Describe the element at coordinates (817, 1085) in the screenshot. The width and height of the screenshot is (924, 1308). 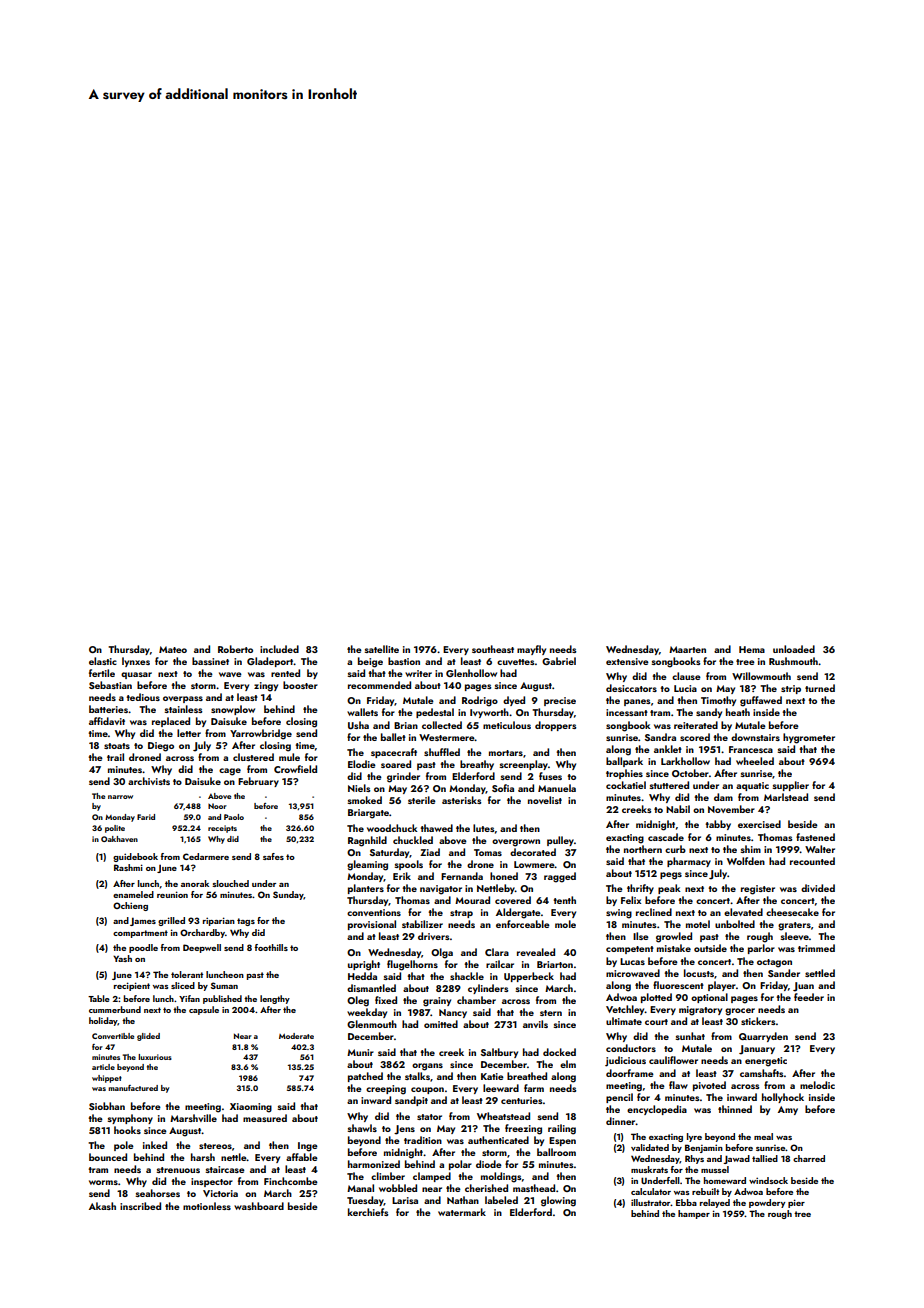
I see `melodic` at that location.
